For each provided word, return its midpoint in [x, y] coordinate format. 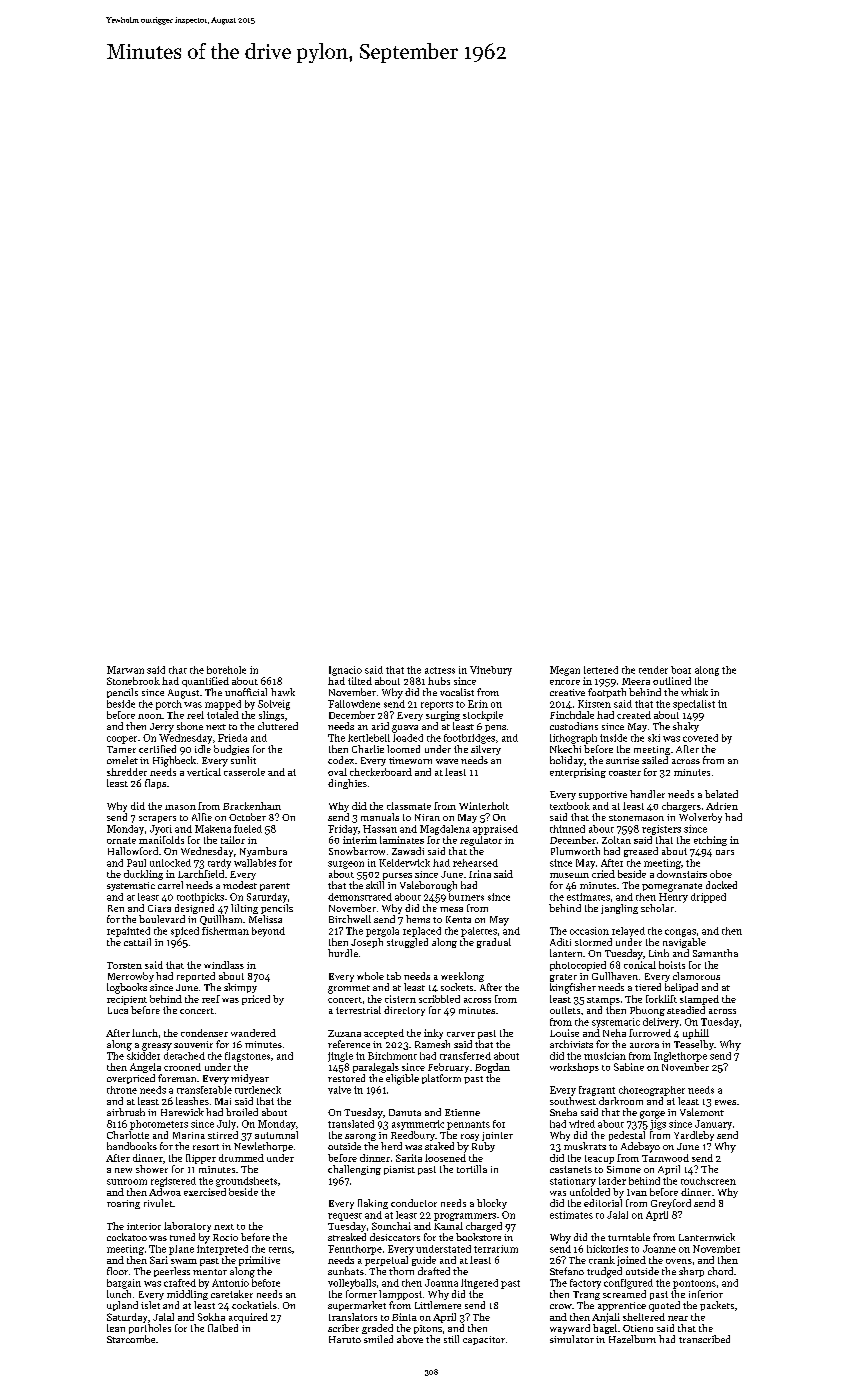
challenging [354, 1170]
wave [447, 761]
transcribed [704, 1339]
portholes [150, 1329]
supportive [603, 795]
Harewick [182, 1112]
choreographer [652, 1091]
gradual [494, 943]
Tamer [121, 749]
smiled [378, 1339]
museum [569, 875]
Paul [136, 863]
